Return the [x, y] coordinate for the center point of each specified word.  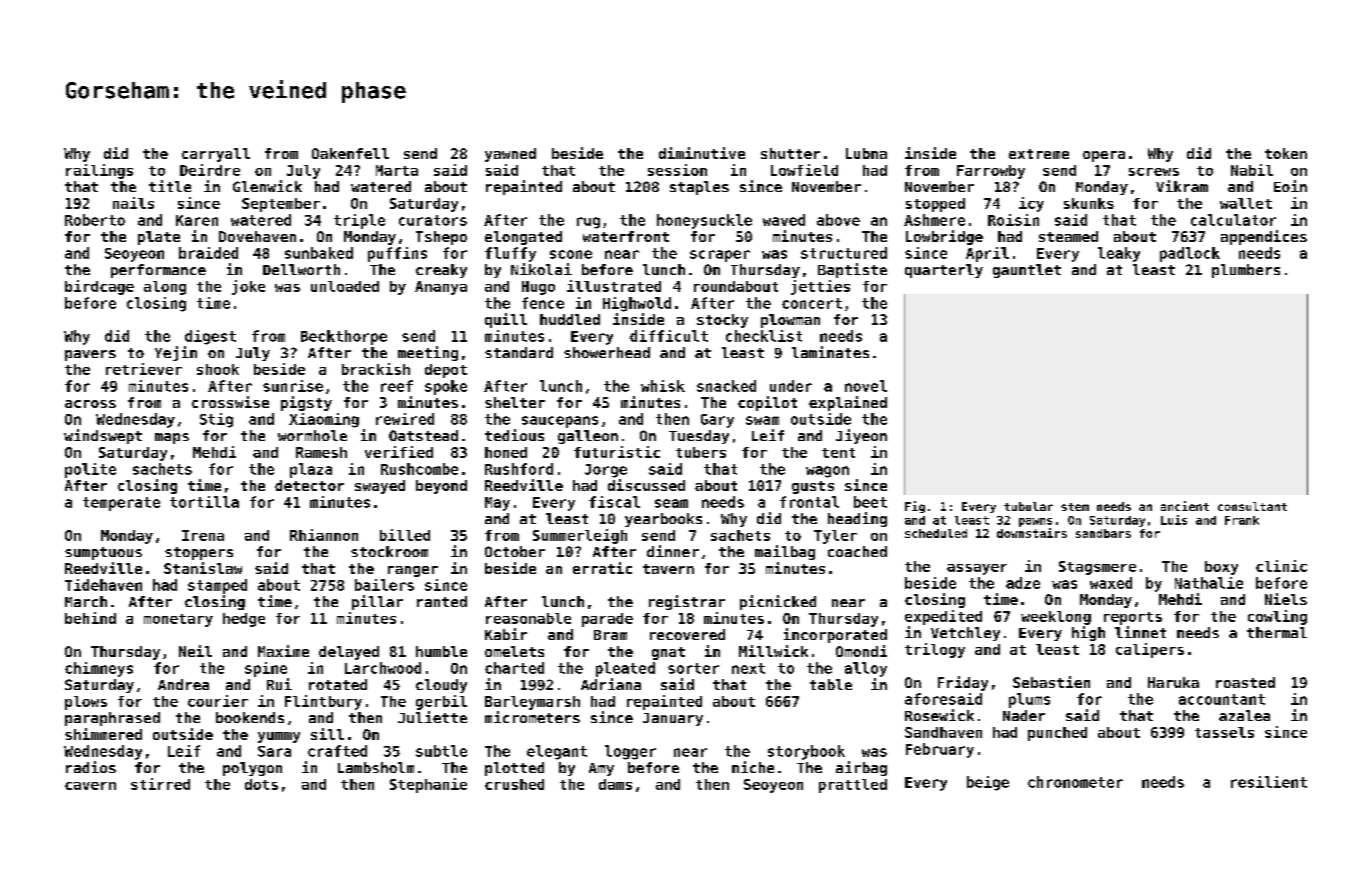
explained [848, 403]
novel [866, 386]
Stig [216, 420]
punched [1057, 734]
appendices [1264, 237]
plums [1029, 700]
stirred [160, 784]
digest [210, 337]
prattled [853, 786]
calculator [1233, 220]
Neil [195, 651]
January [673, 719]
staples [699, 188]
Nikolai [541, 269]
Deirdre [210, 170]
